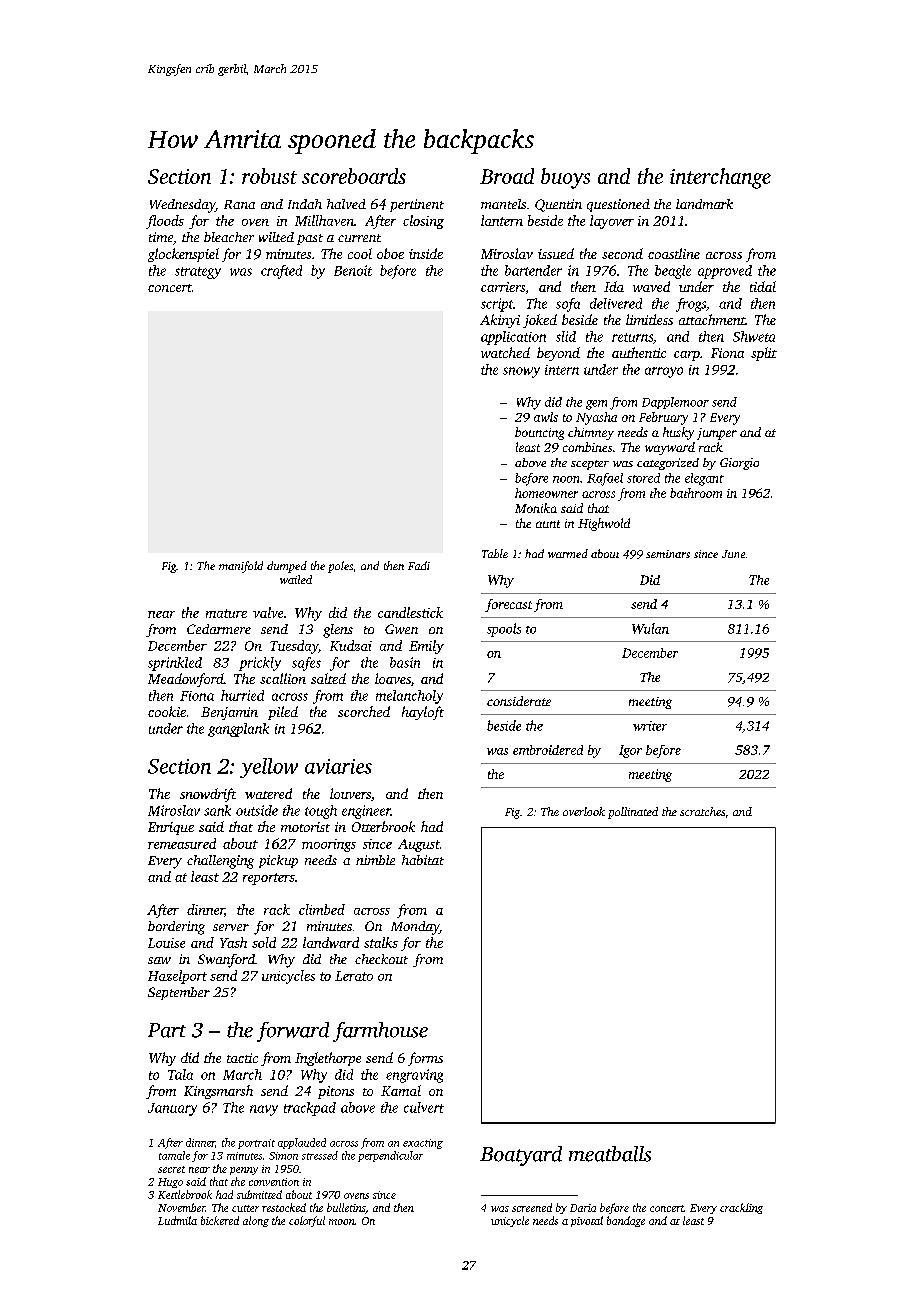  Describe the element at coordinates (539, 433) in the screenshot. I see `bouncing` at that location.
